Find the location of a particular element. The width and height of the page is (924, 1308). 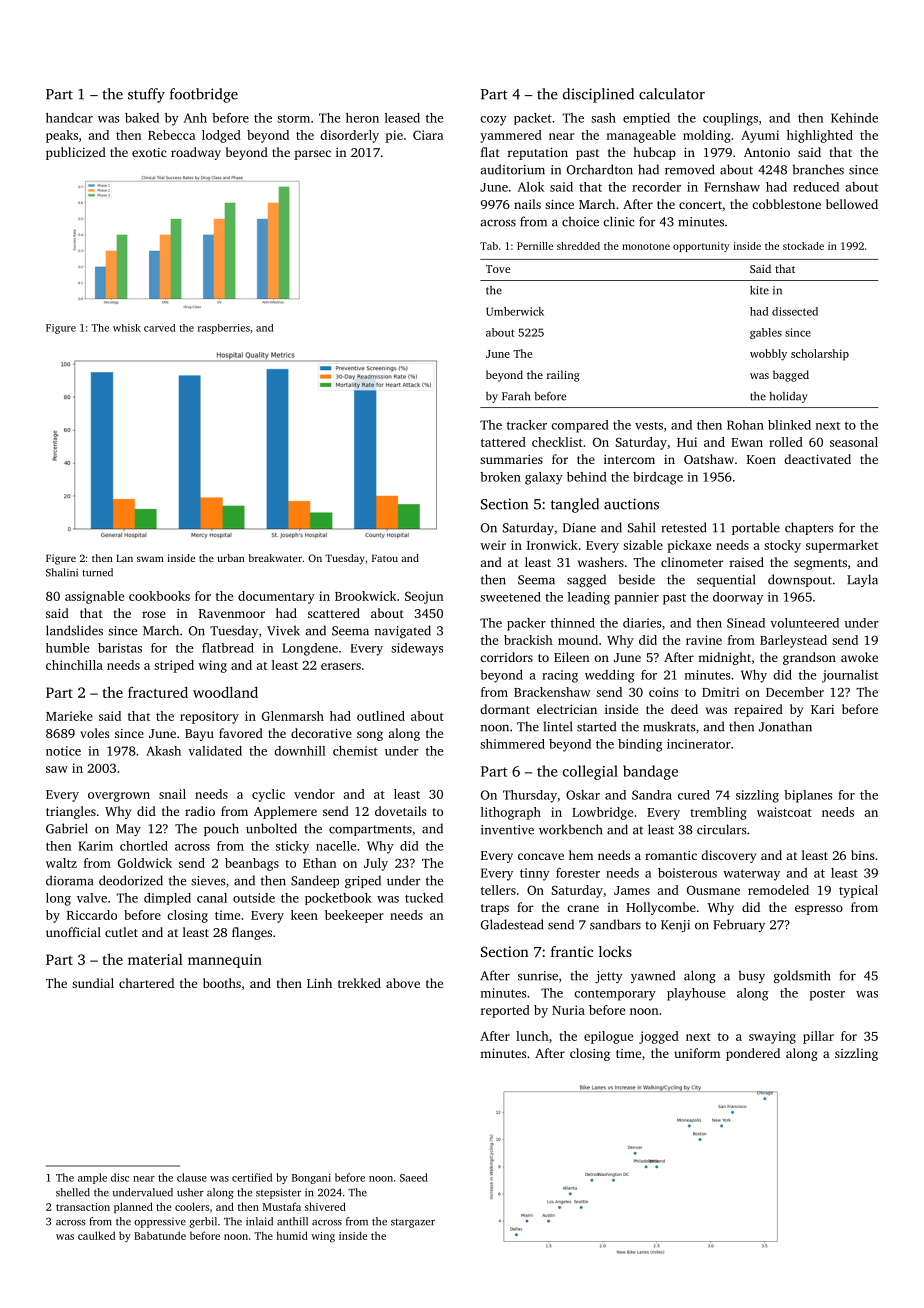

Ciara is located at coordinates (428, 135).
